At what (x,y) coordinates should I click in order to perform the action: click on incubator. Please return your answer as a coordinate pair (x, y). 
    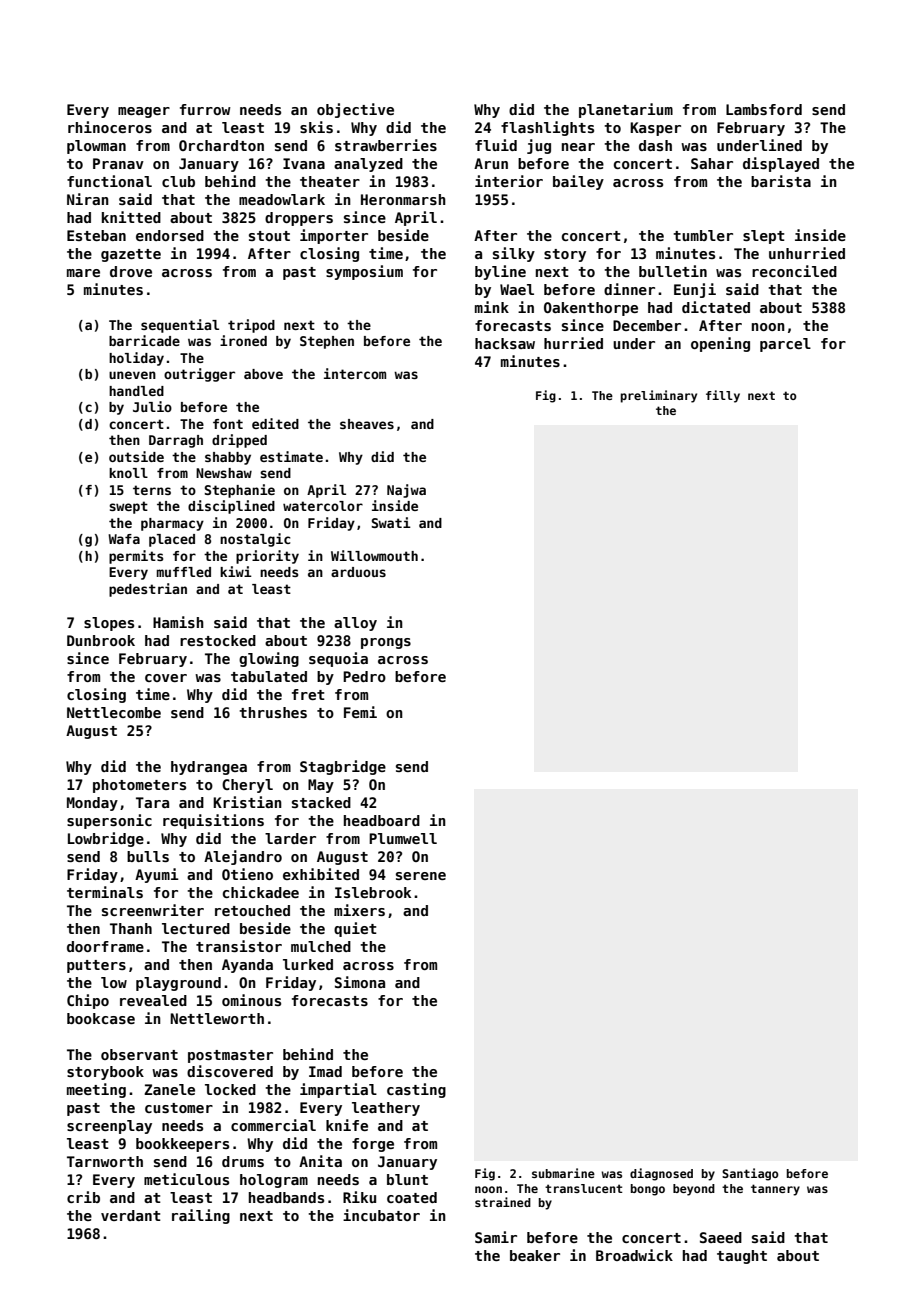
    Looking at the image, I should click on (381, 1215).
